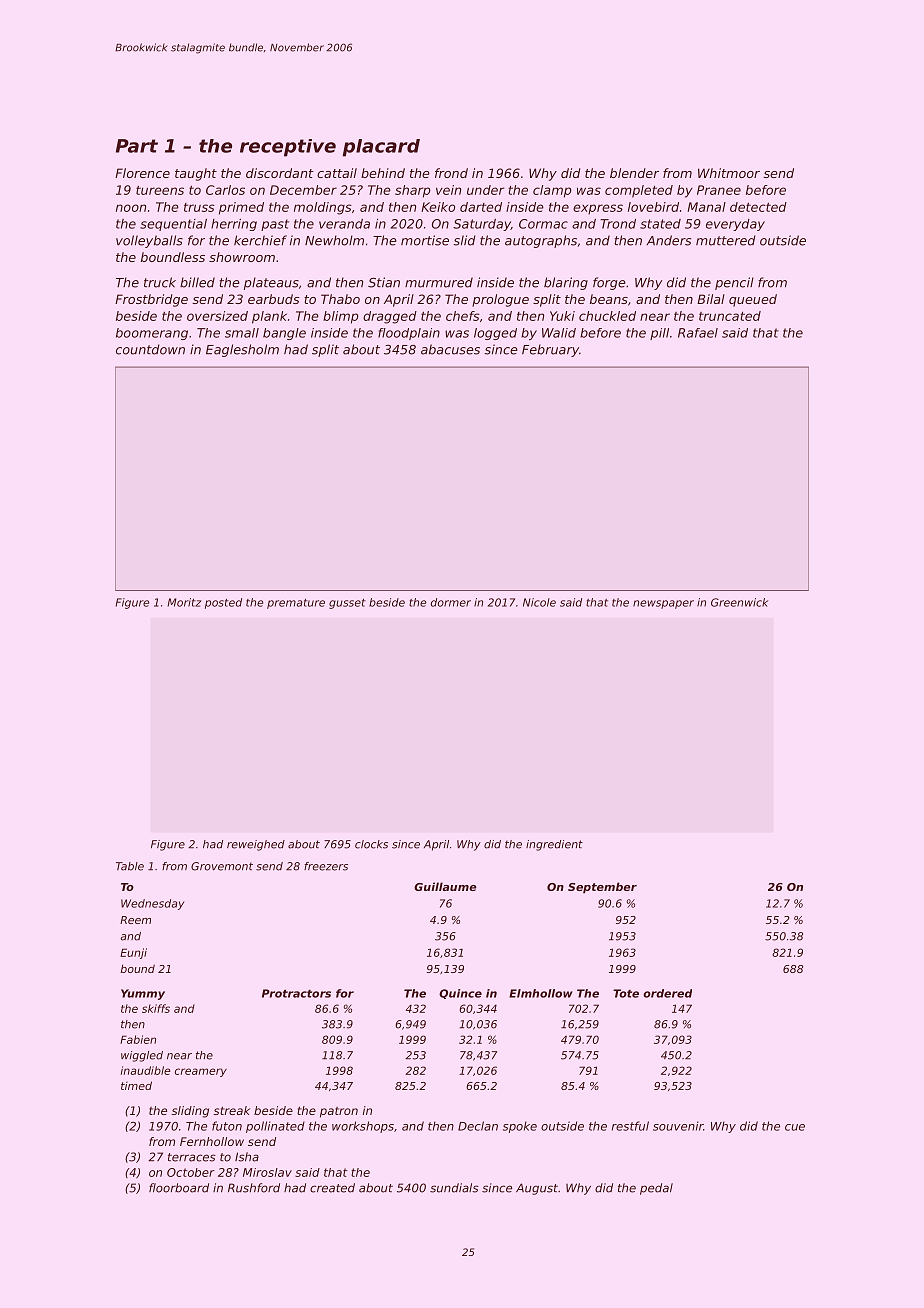 The height and width of the screenshot is (1308, 924). Describe the element at coordinates (537, 1189) in the screenshot. I see `August` at that location.
